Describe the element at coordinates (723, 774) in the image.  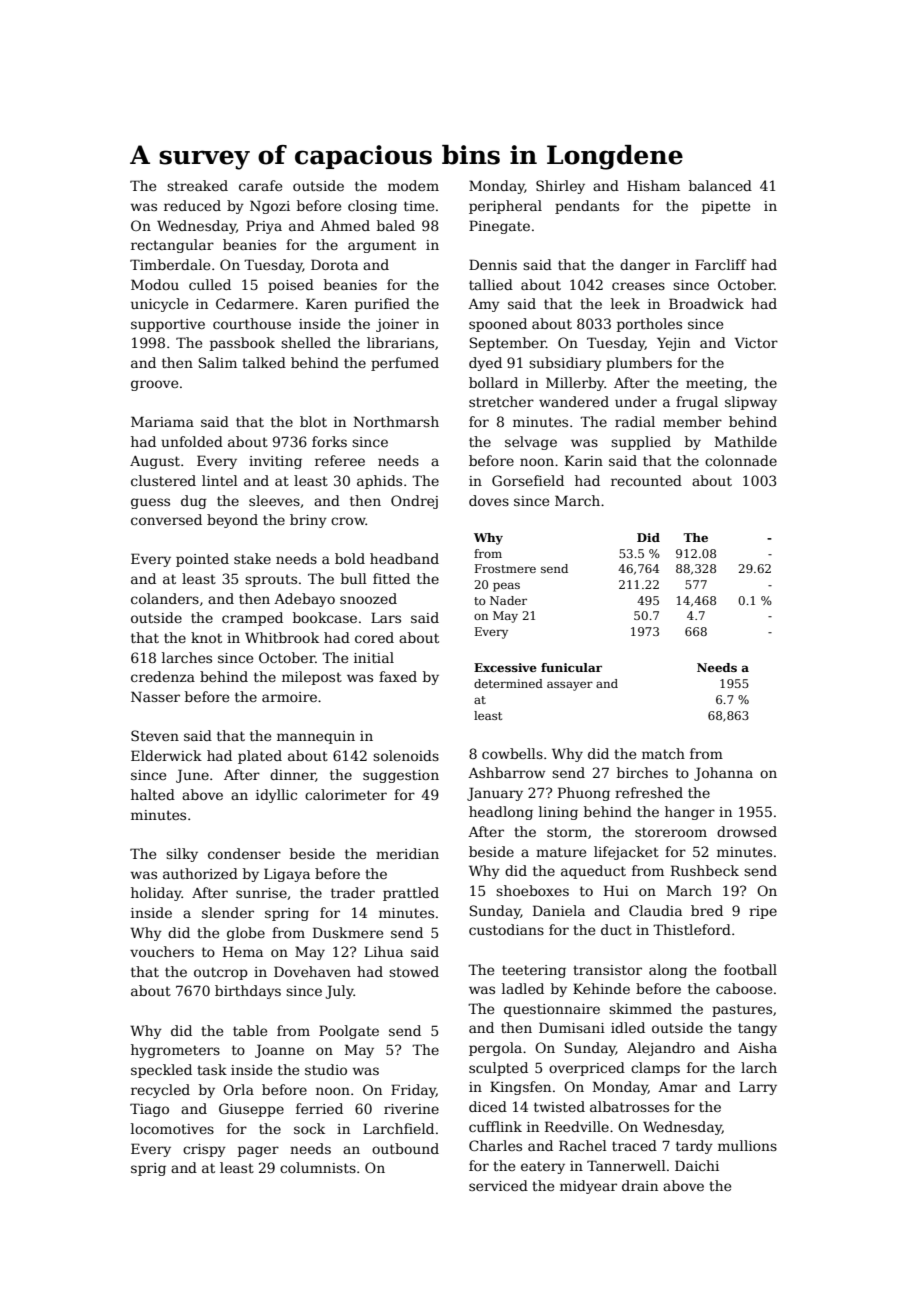
I see `Johanna` at that location.
